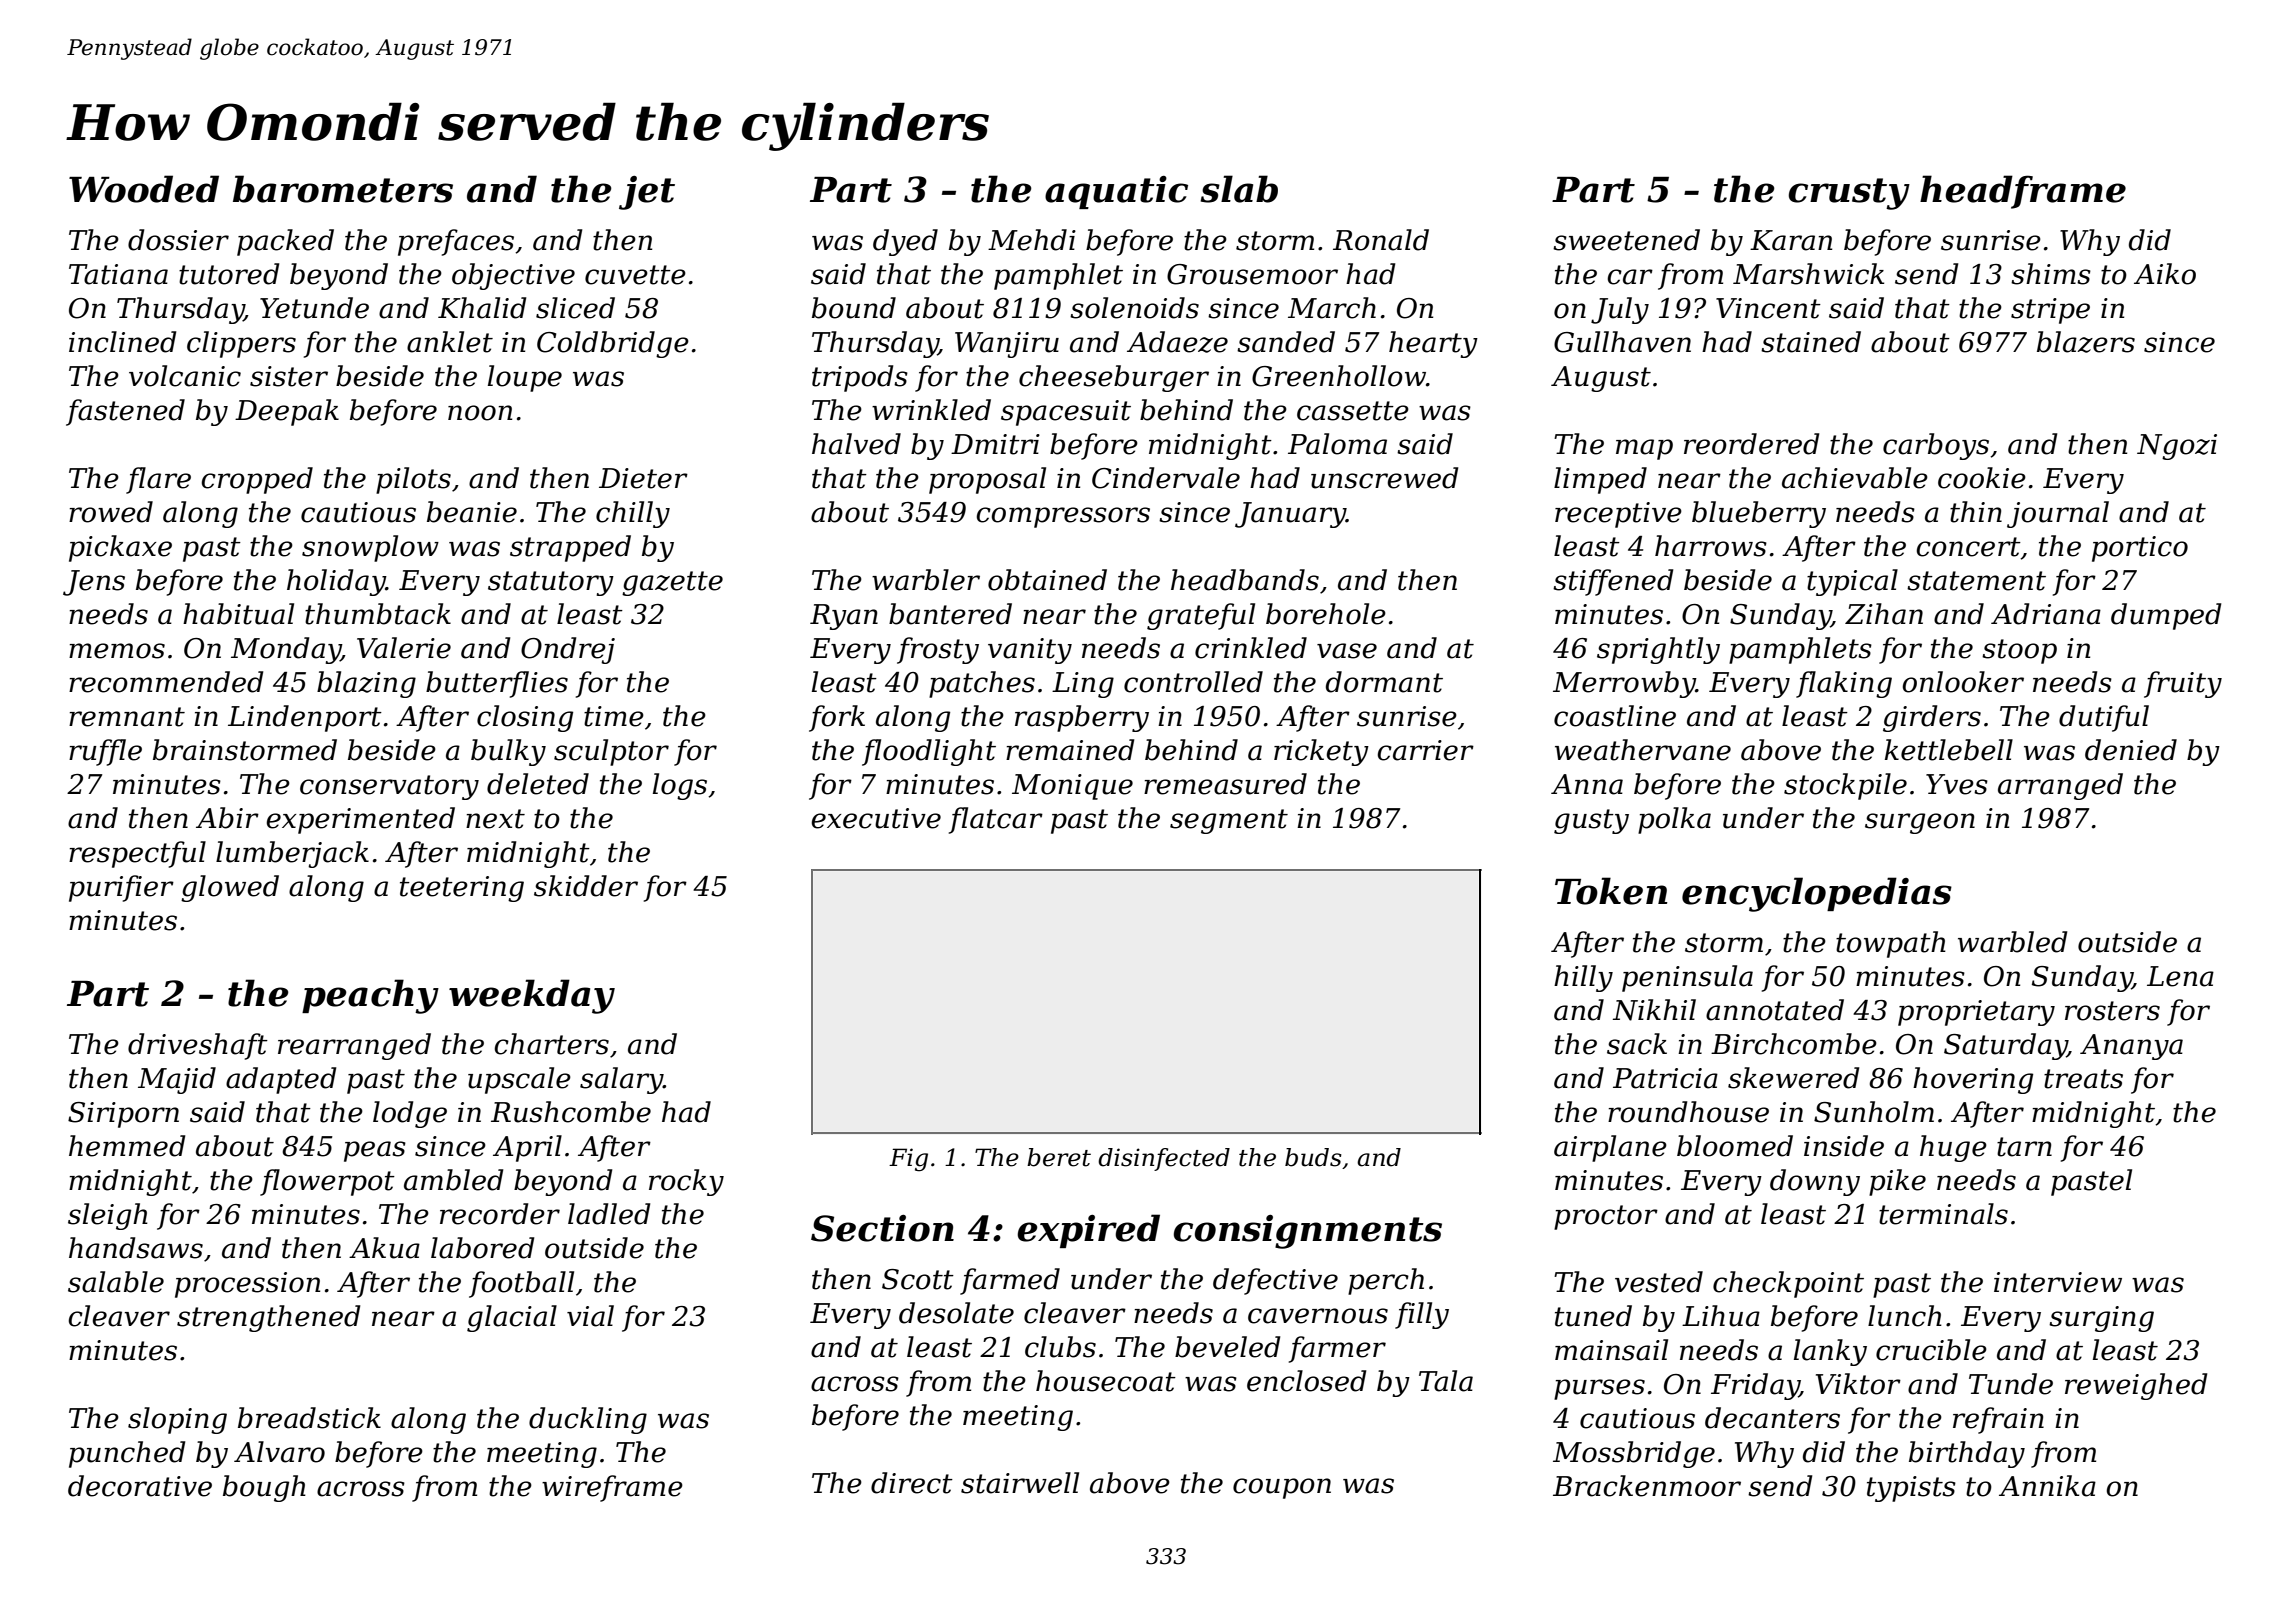 This screenshot has width=2292, height=1620. I want to click on housecoat, so click(1106, 1381).
